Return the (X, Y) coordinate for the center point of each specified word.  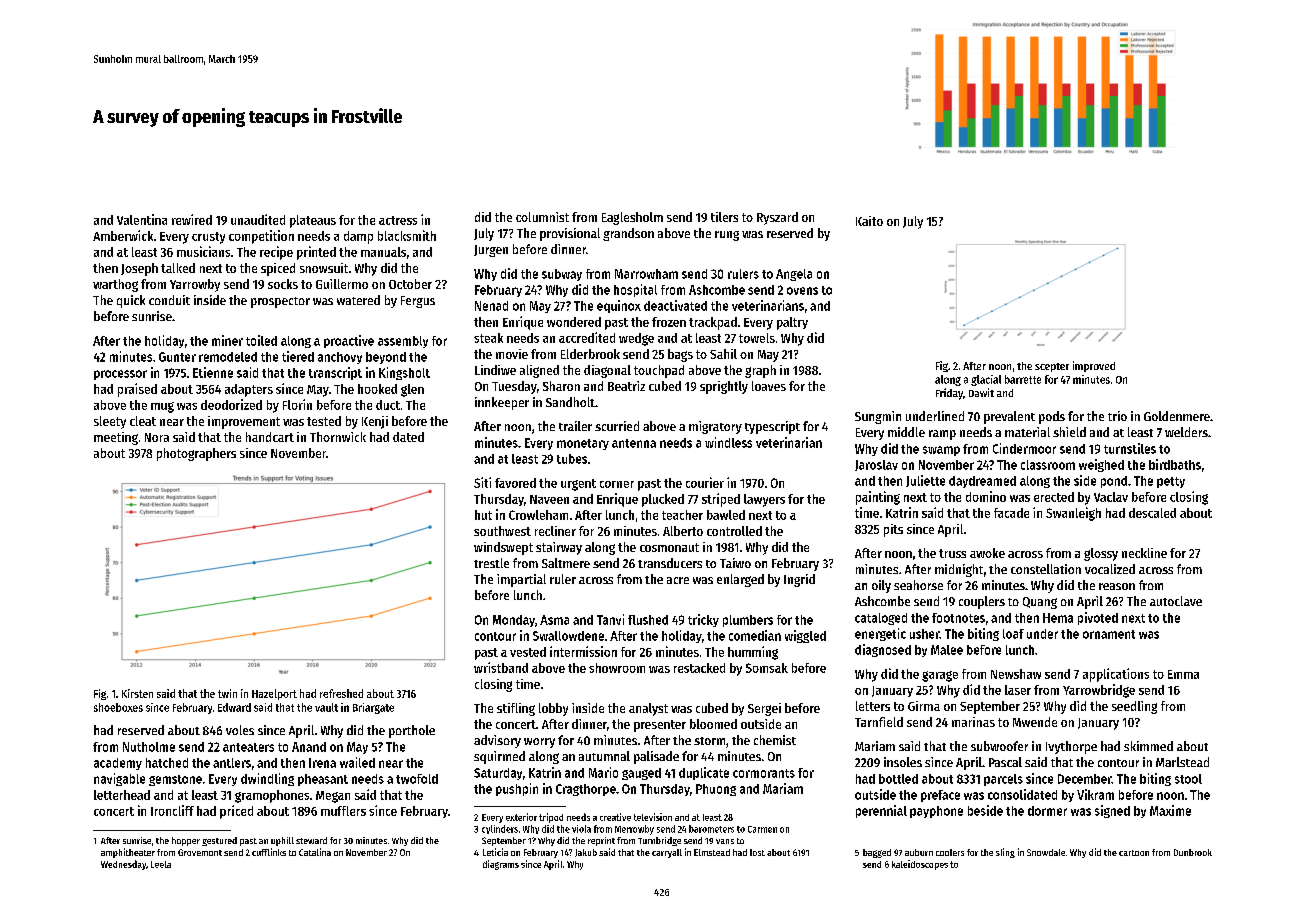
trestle (491, 563)
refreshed (341, 693)
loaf (1013, 634)
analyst (648, 709)
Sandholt (570, 402)
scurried (617, 426)
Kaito (869, 221)
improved (1094, 366)
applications (1116, 675)
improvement (244, 422)
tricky (703, 620)
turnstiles (1130, 448)
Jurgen (491, 251)
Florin (297, 404)
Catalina (315, 852)
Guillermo (342, 284)
